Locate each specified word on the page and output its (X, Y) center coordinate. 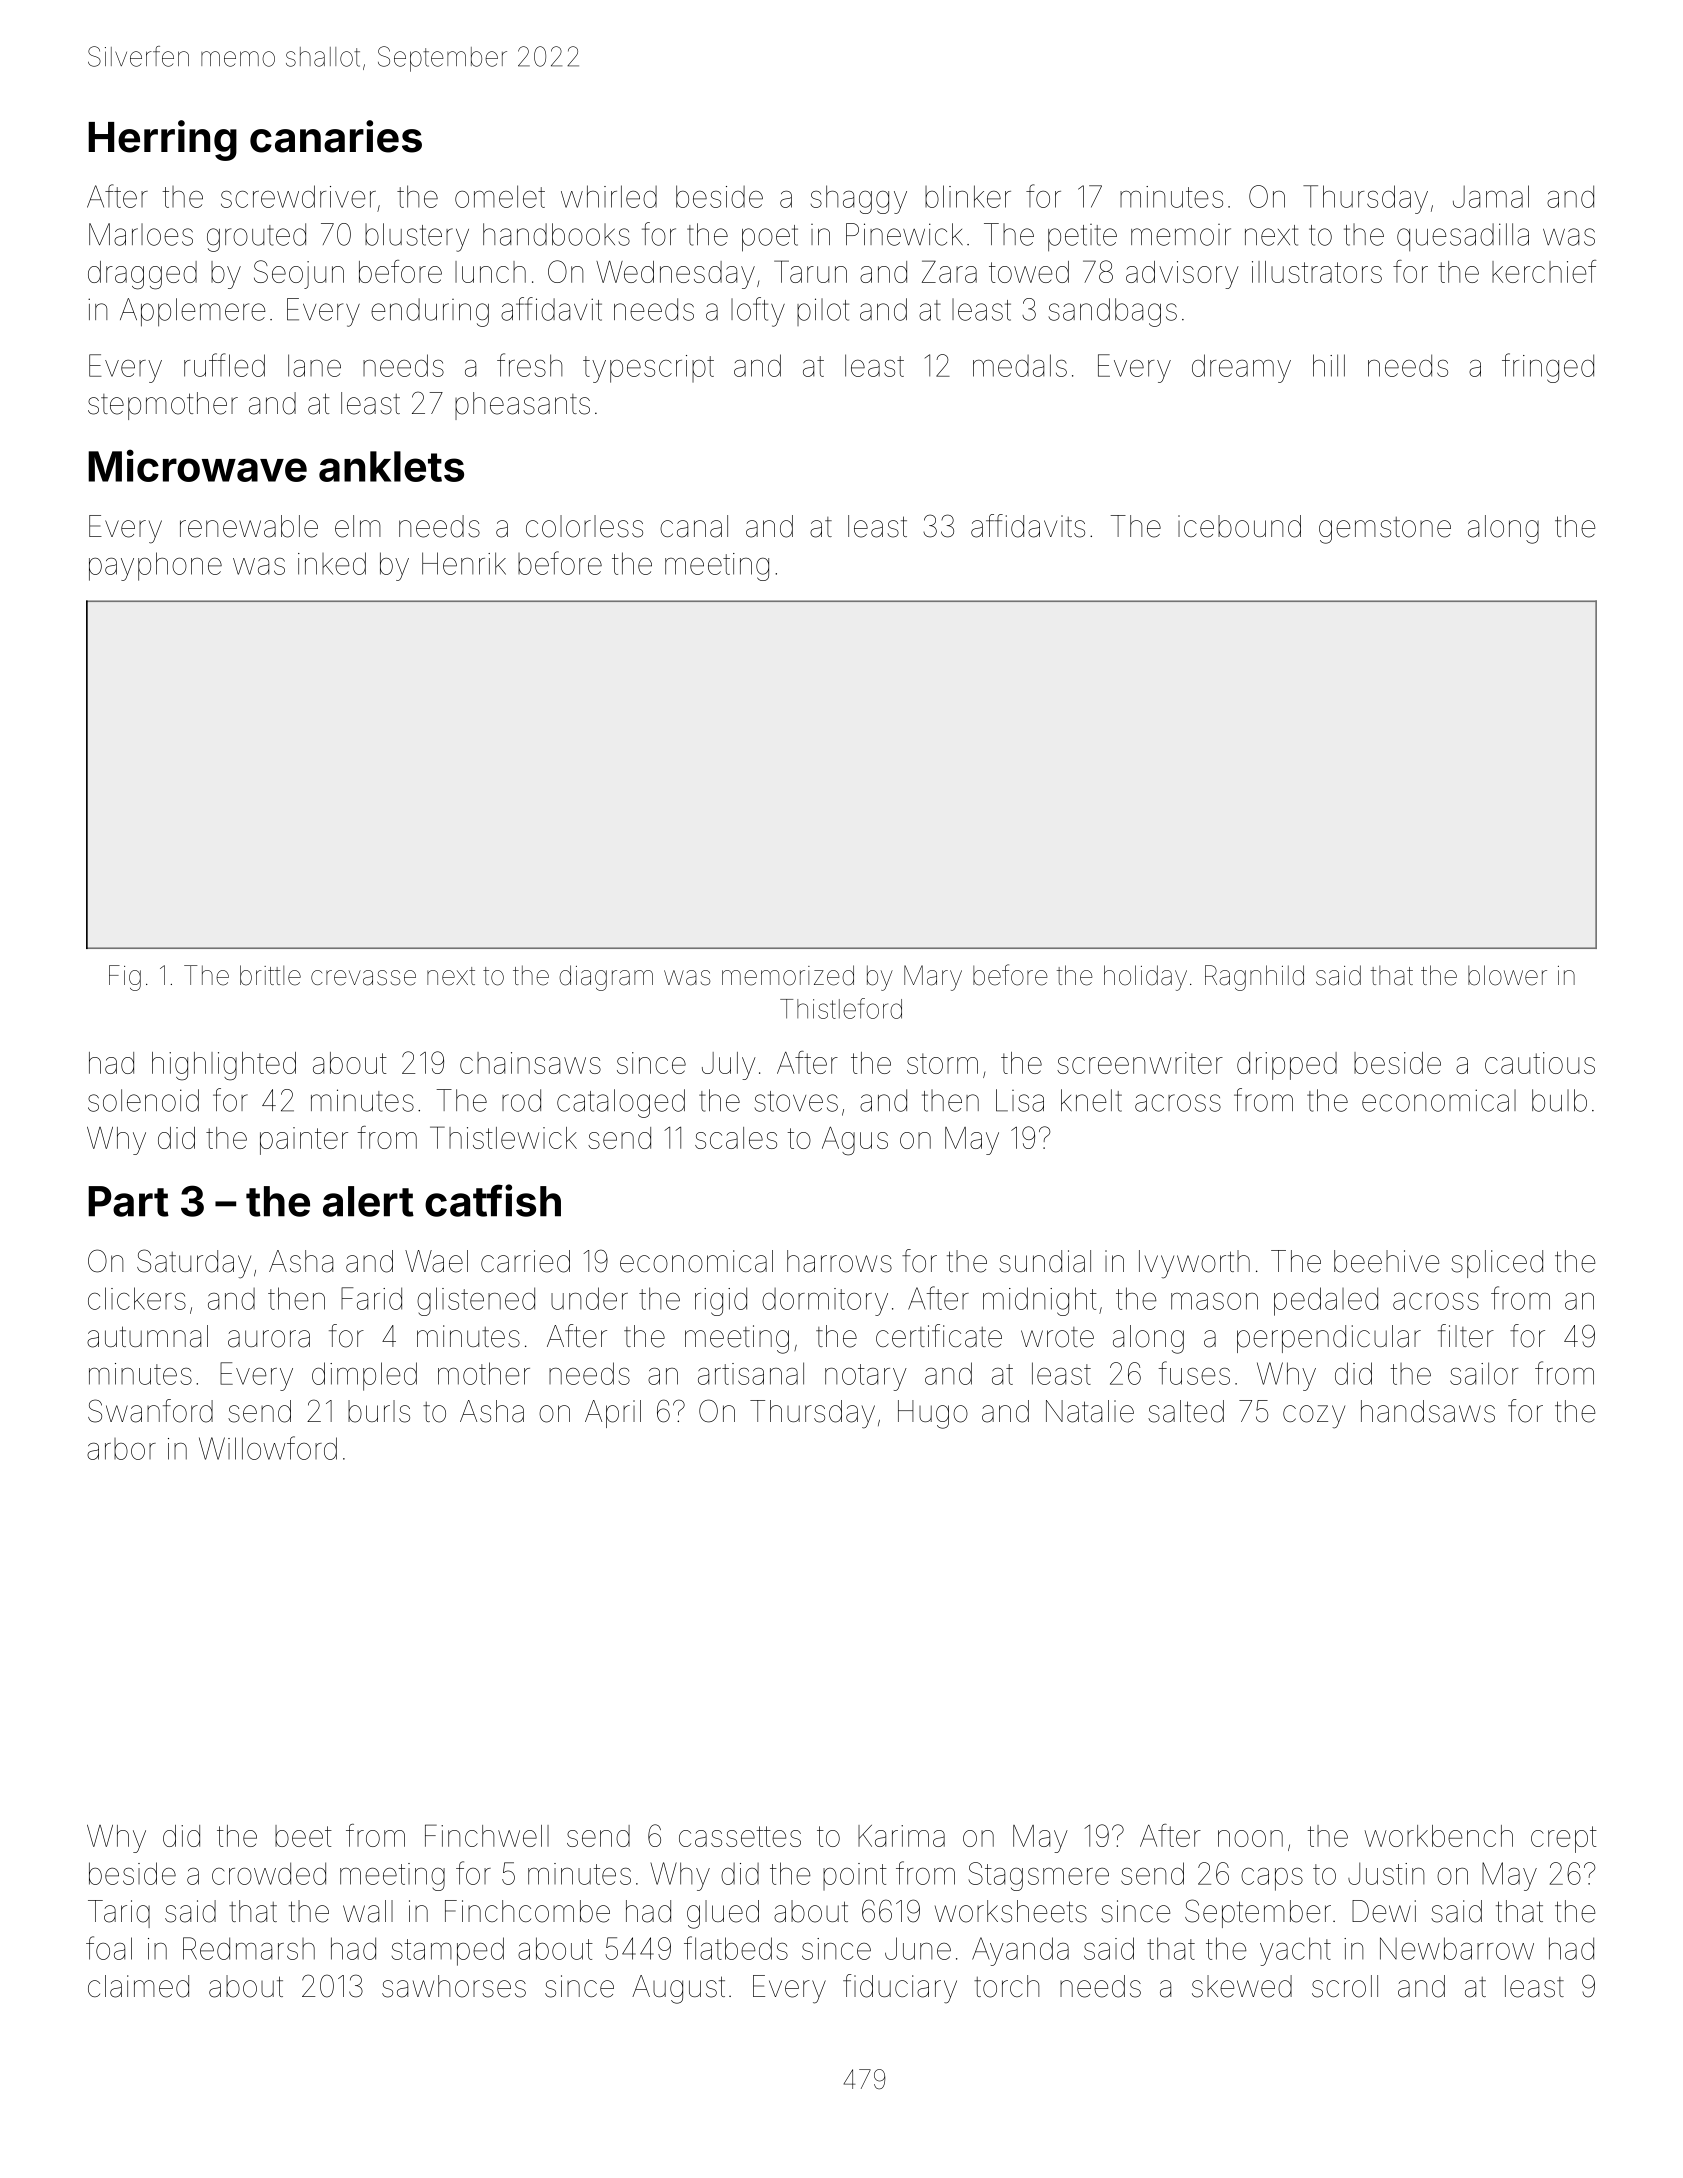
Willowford (268, 1448)
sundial (1045, 1261)
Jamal (1491, 196)
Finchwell (487, 1835)
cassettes (740, 1836)
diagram (606, 978)
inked (332, 563)
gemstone (1385, 530)
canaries (336, 136)
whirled (609, 196)
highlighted (224, 1066)
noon (1250, 1838)
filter (1466, 1336)
